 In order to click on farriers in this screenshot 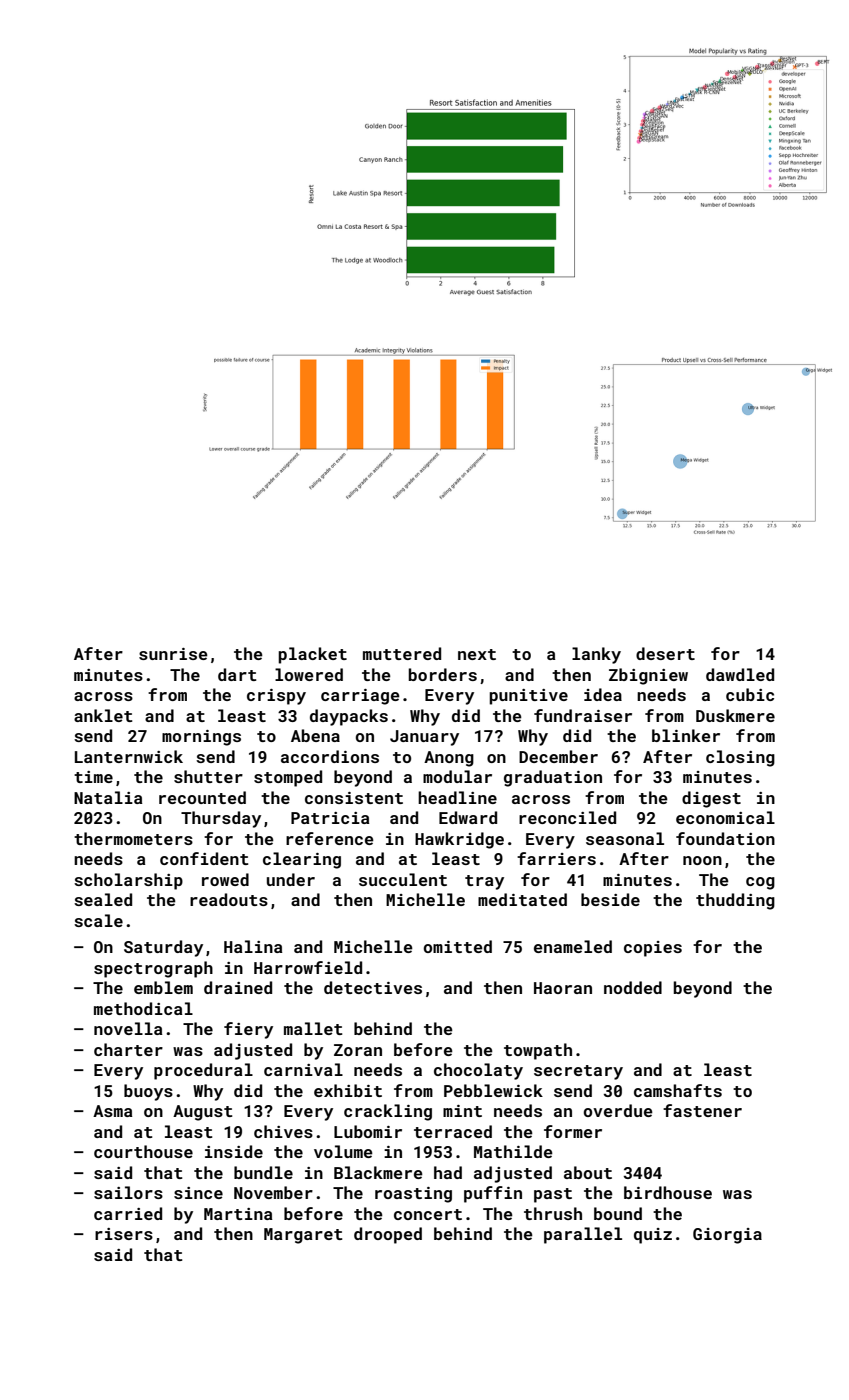, I will do `click(556, 858)`.
